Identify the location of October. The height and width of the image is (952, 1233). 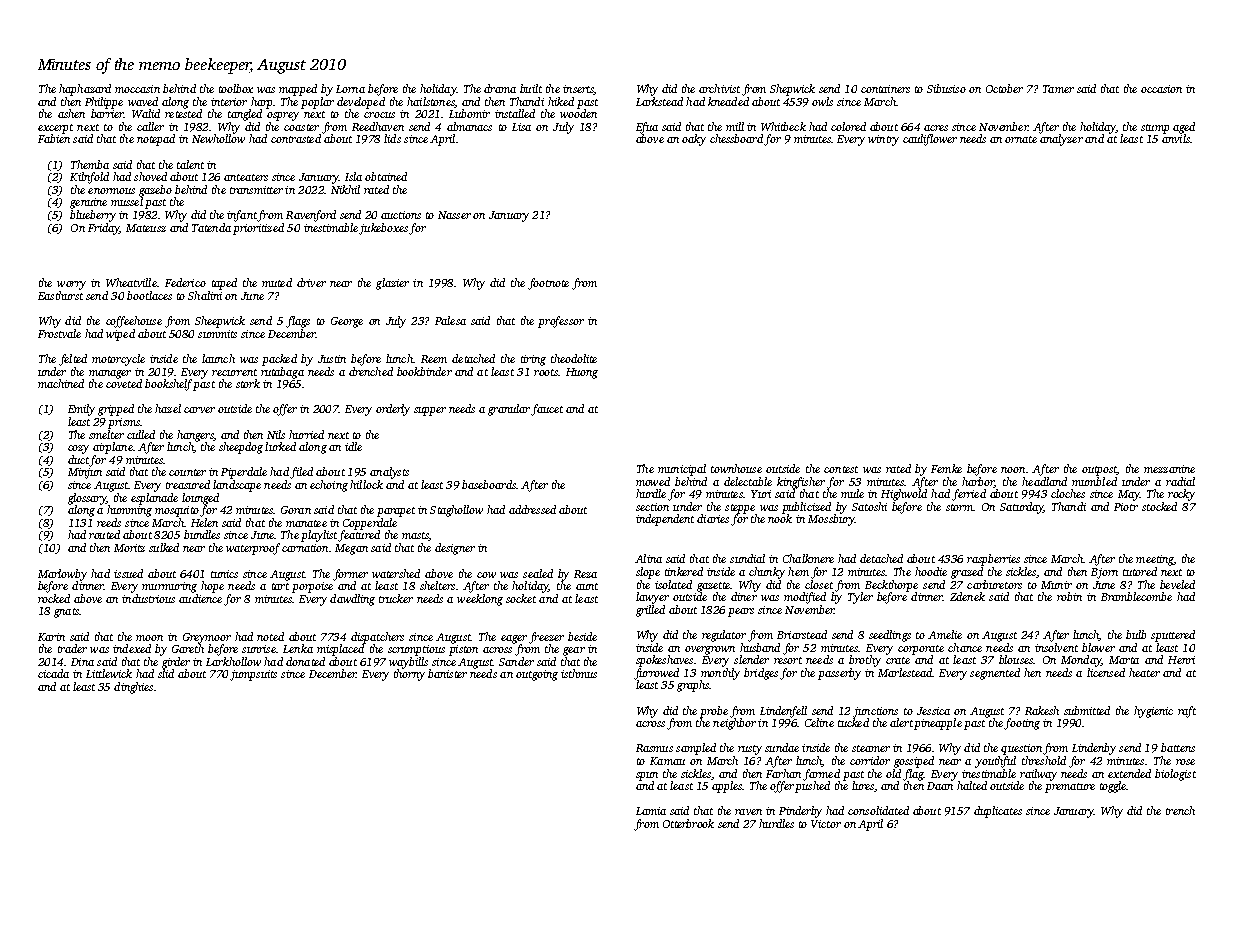
(1004, 88).
